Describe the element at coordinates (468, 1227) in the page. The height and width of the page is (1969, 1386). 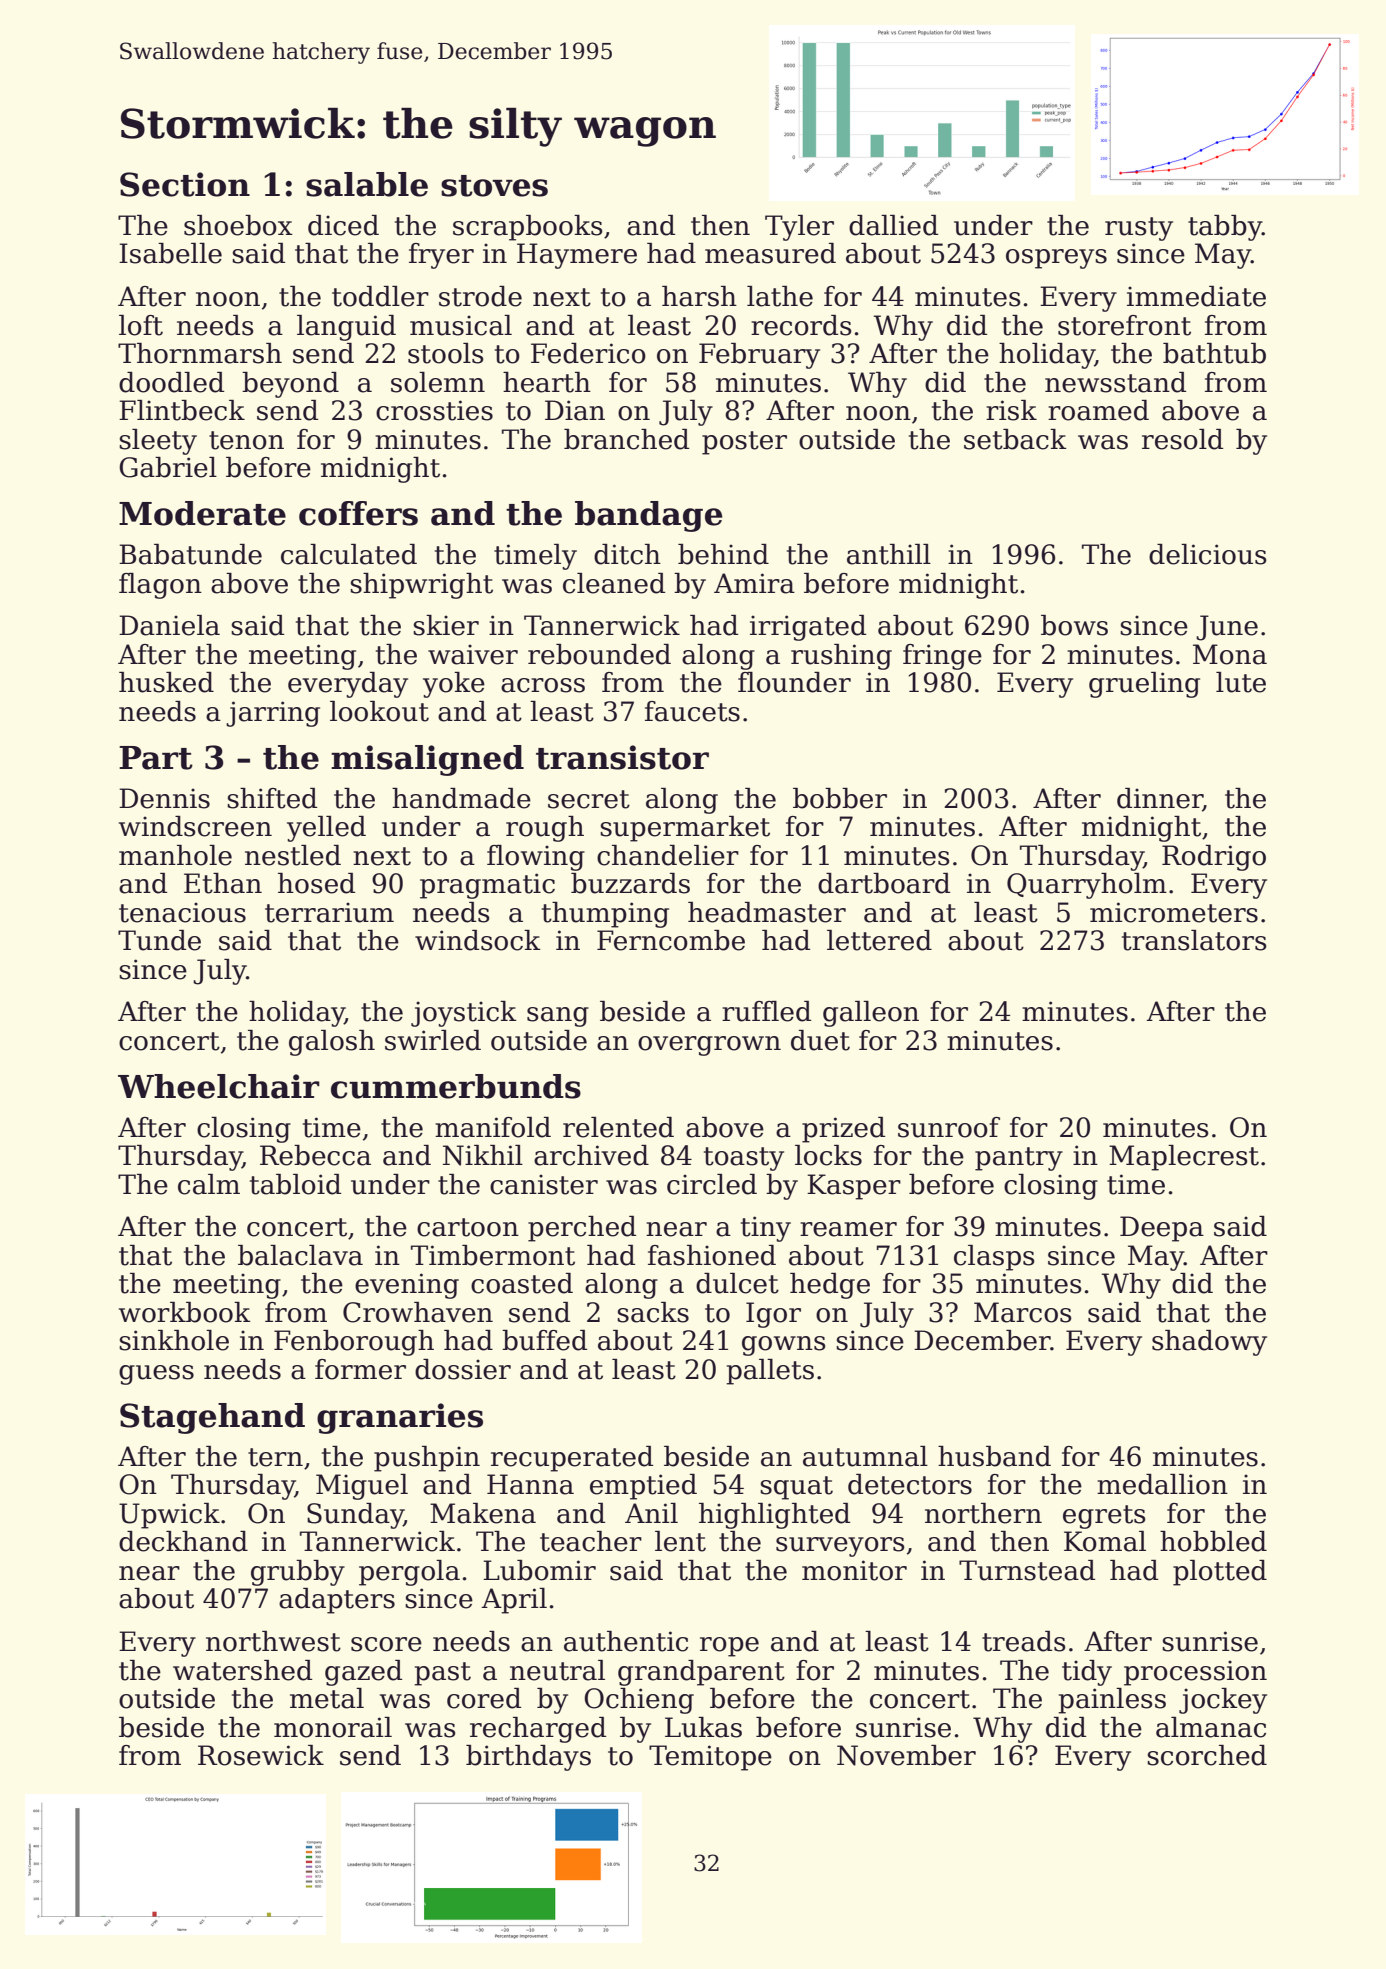
I see `cartoon` at that location.
